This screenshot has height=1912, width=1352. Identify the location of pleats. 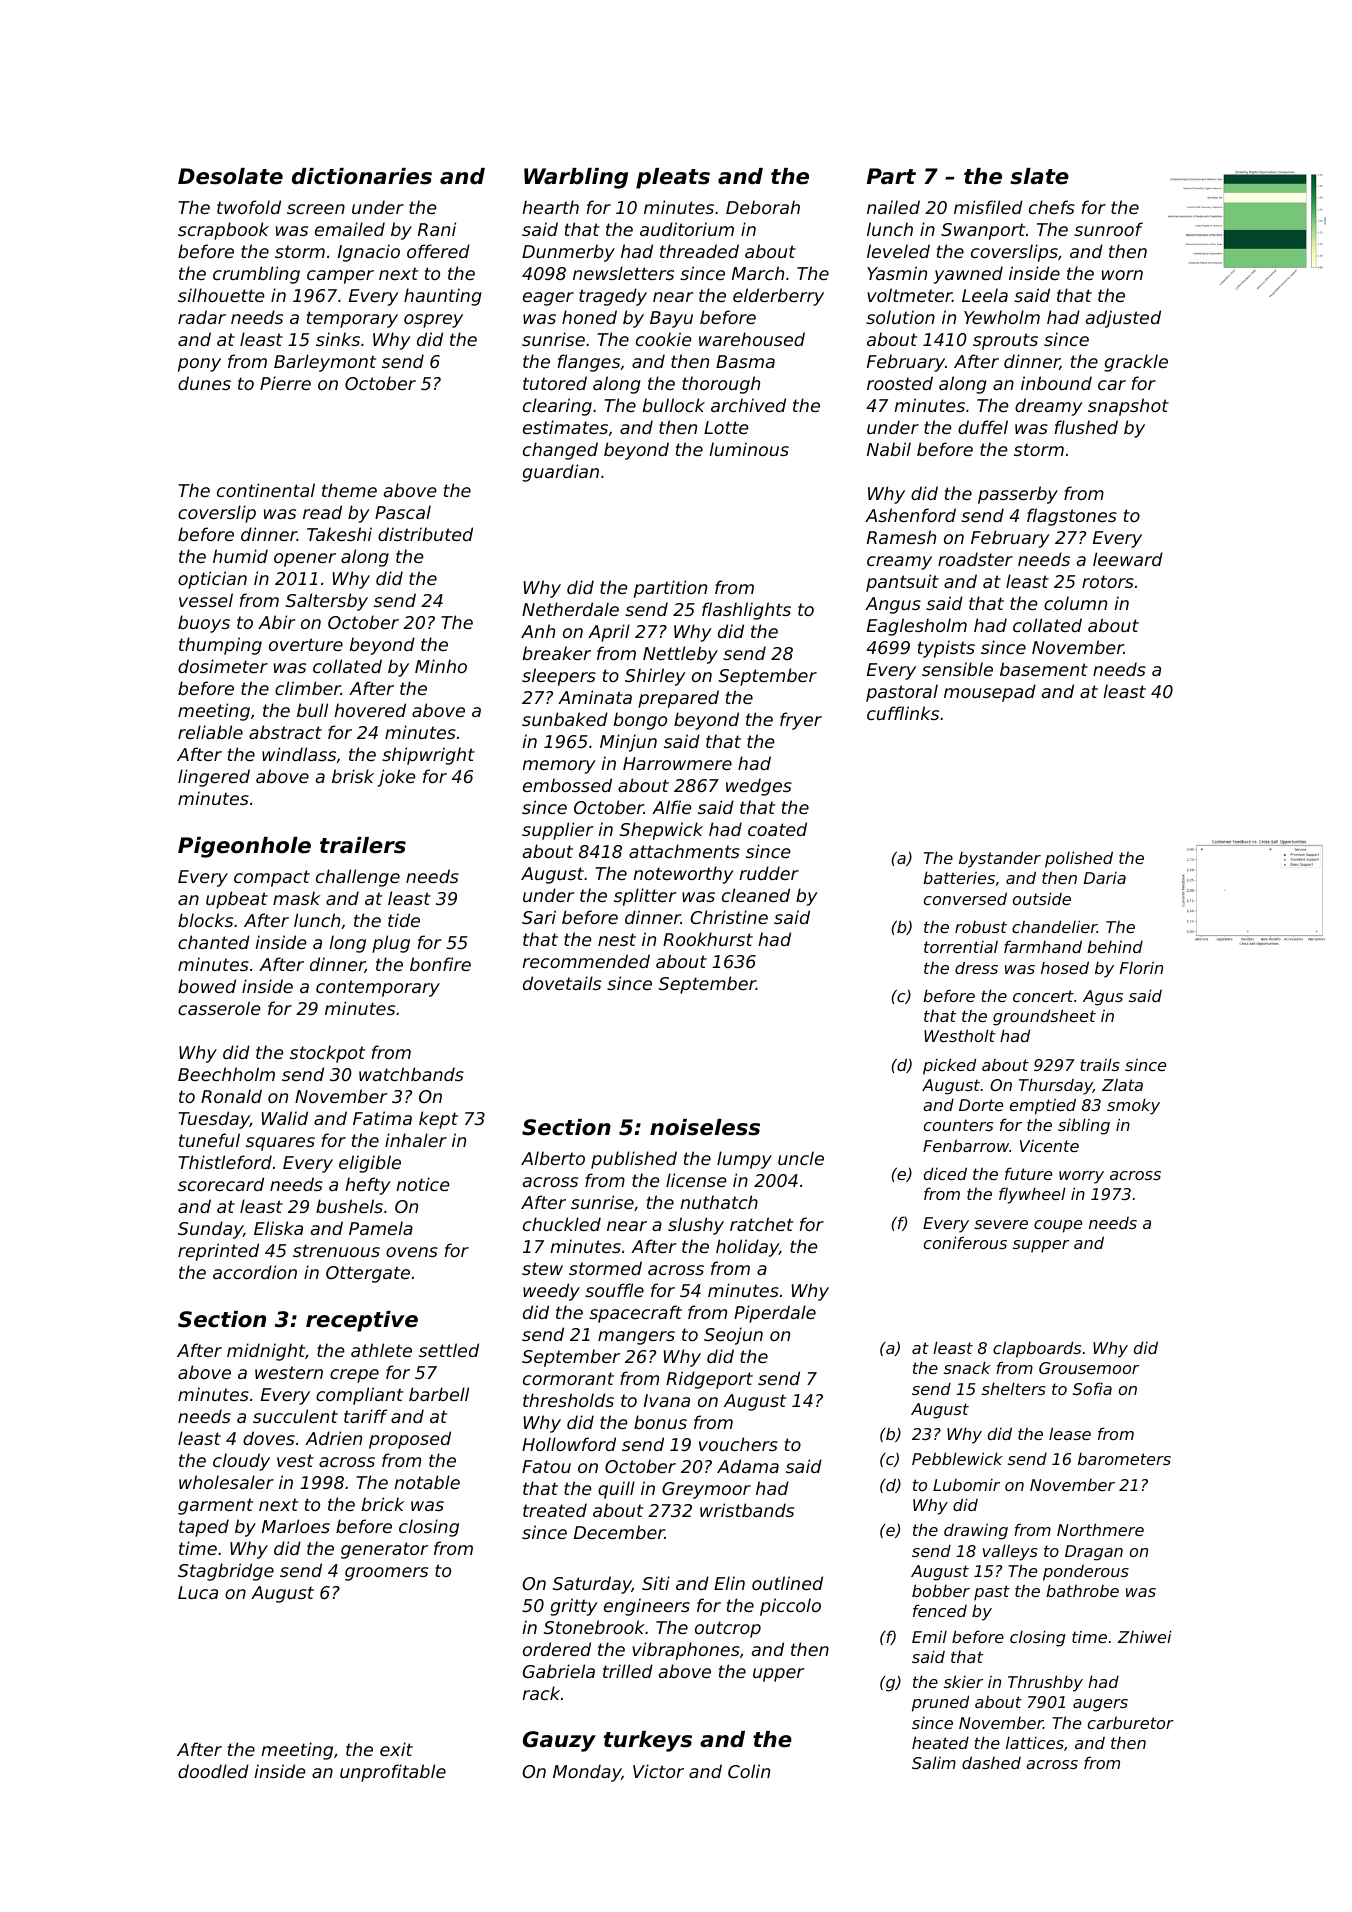
(673, 178).
